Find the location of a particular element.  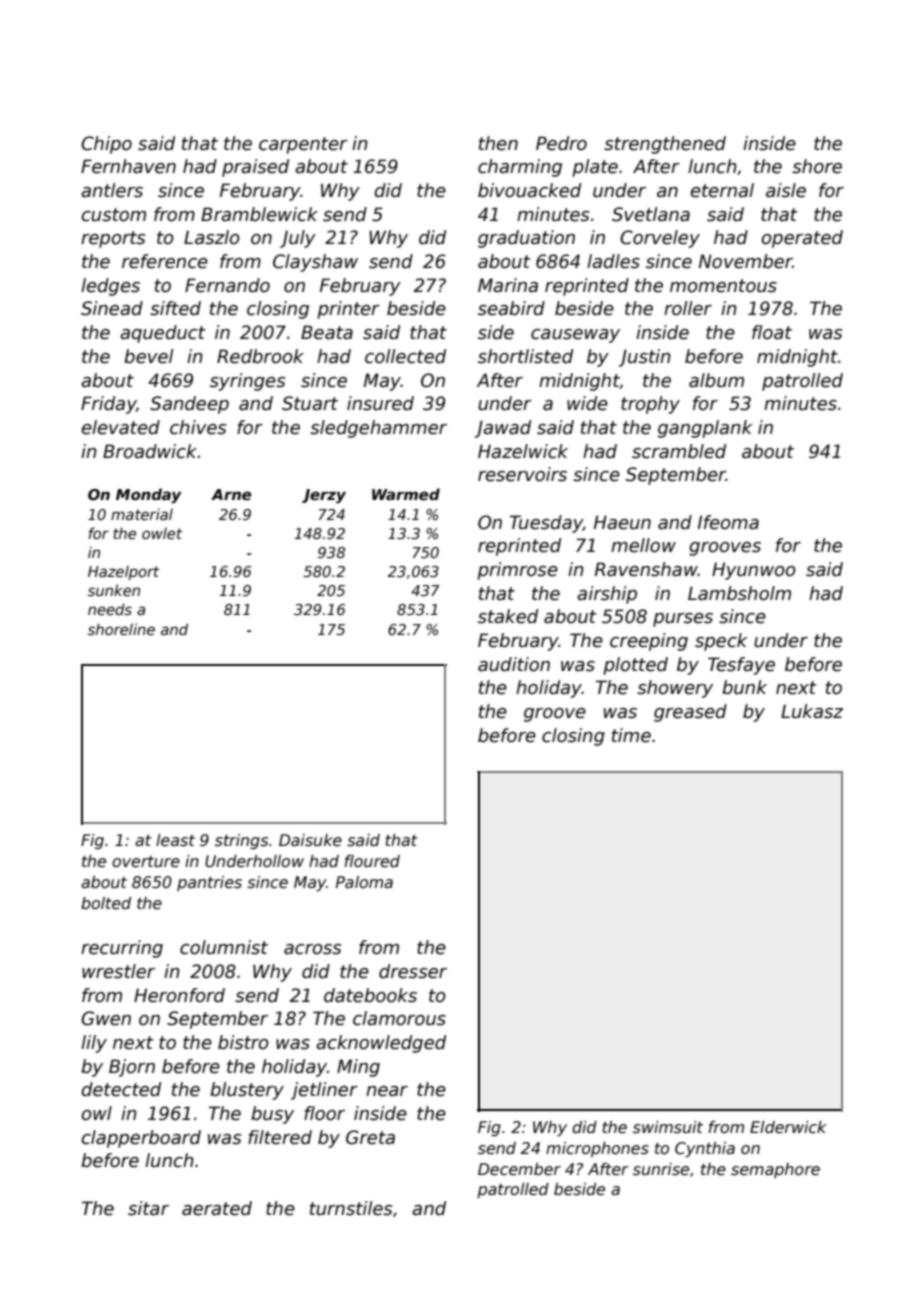

carpenter is located at coordinates (303, 145).
